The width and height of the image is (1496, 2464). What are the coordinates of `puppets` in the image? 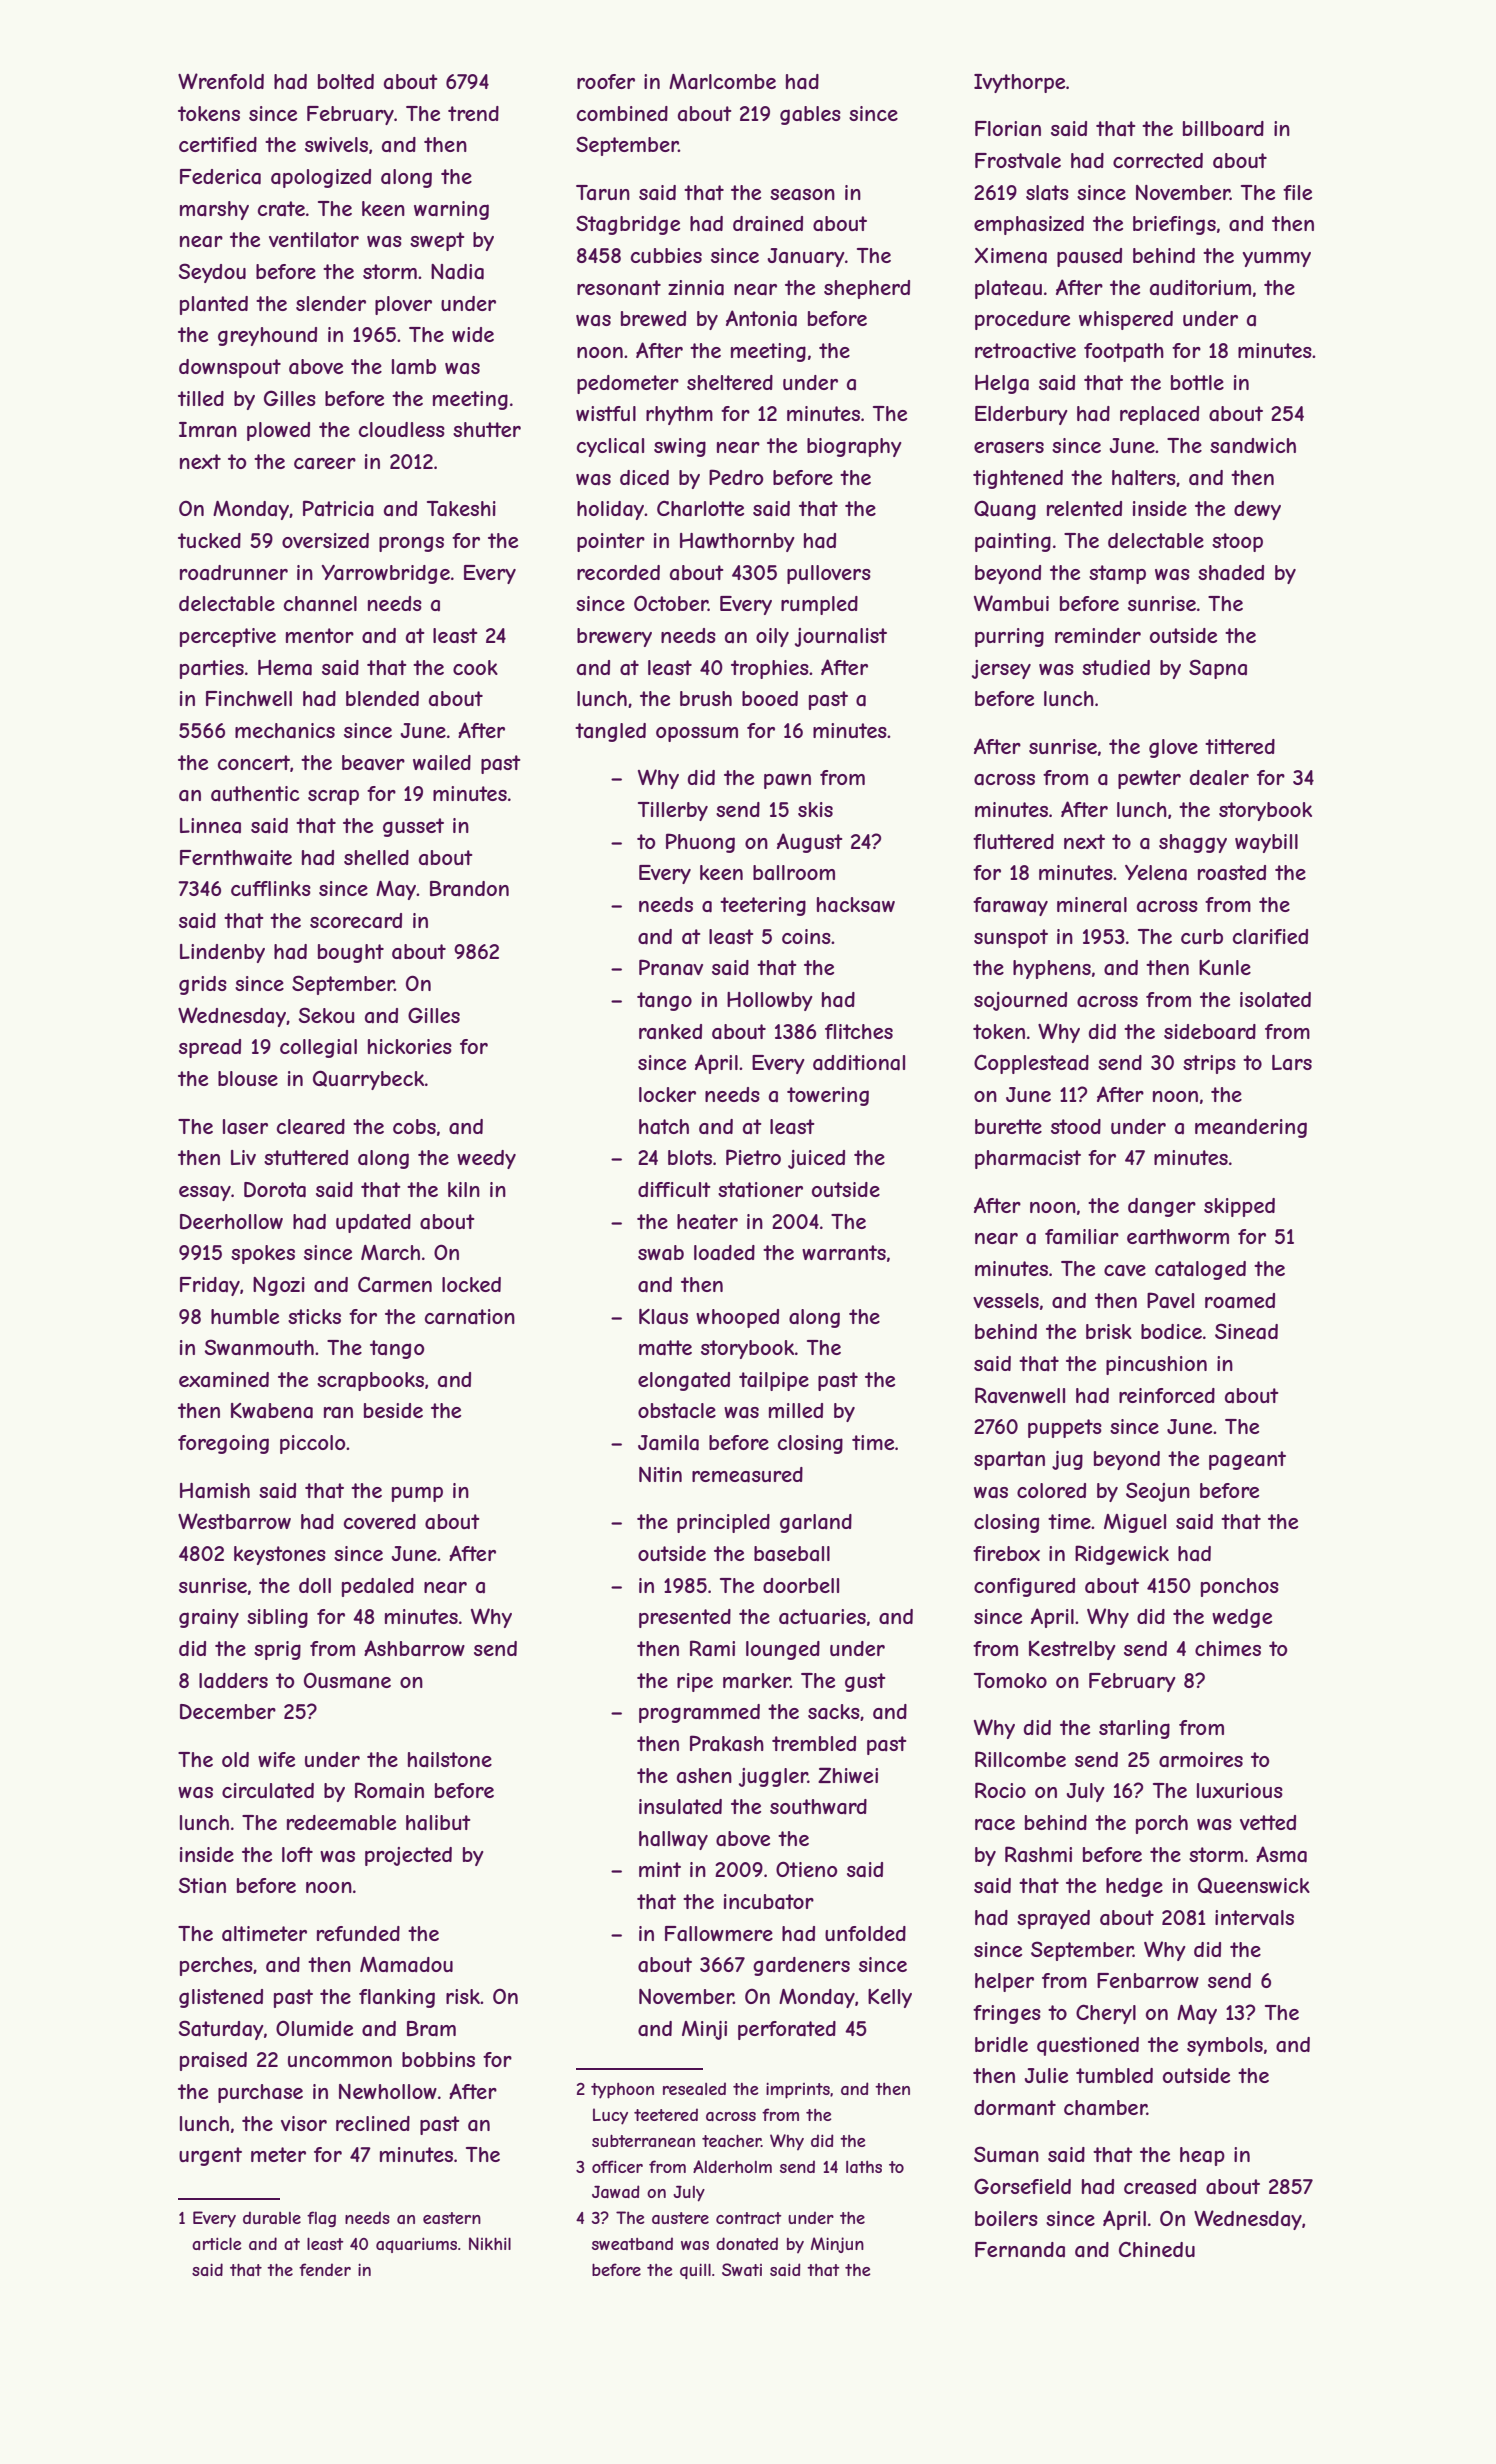 It's located at (1065, 1428).
